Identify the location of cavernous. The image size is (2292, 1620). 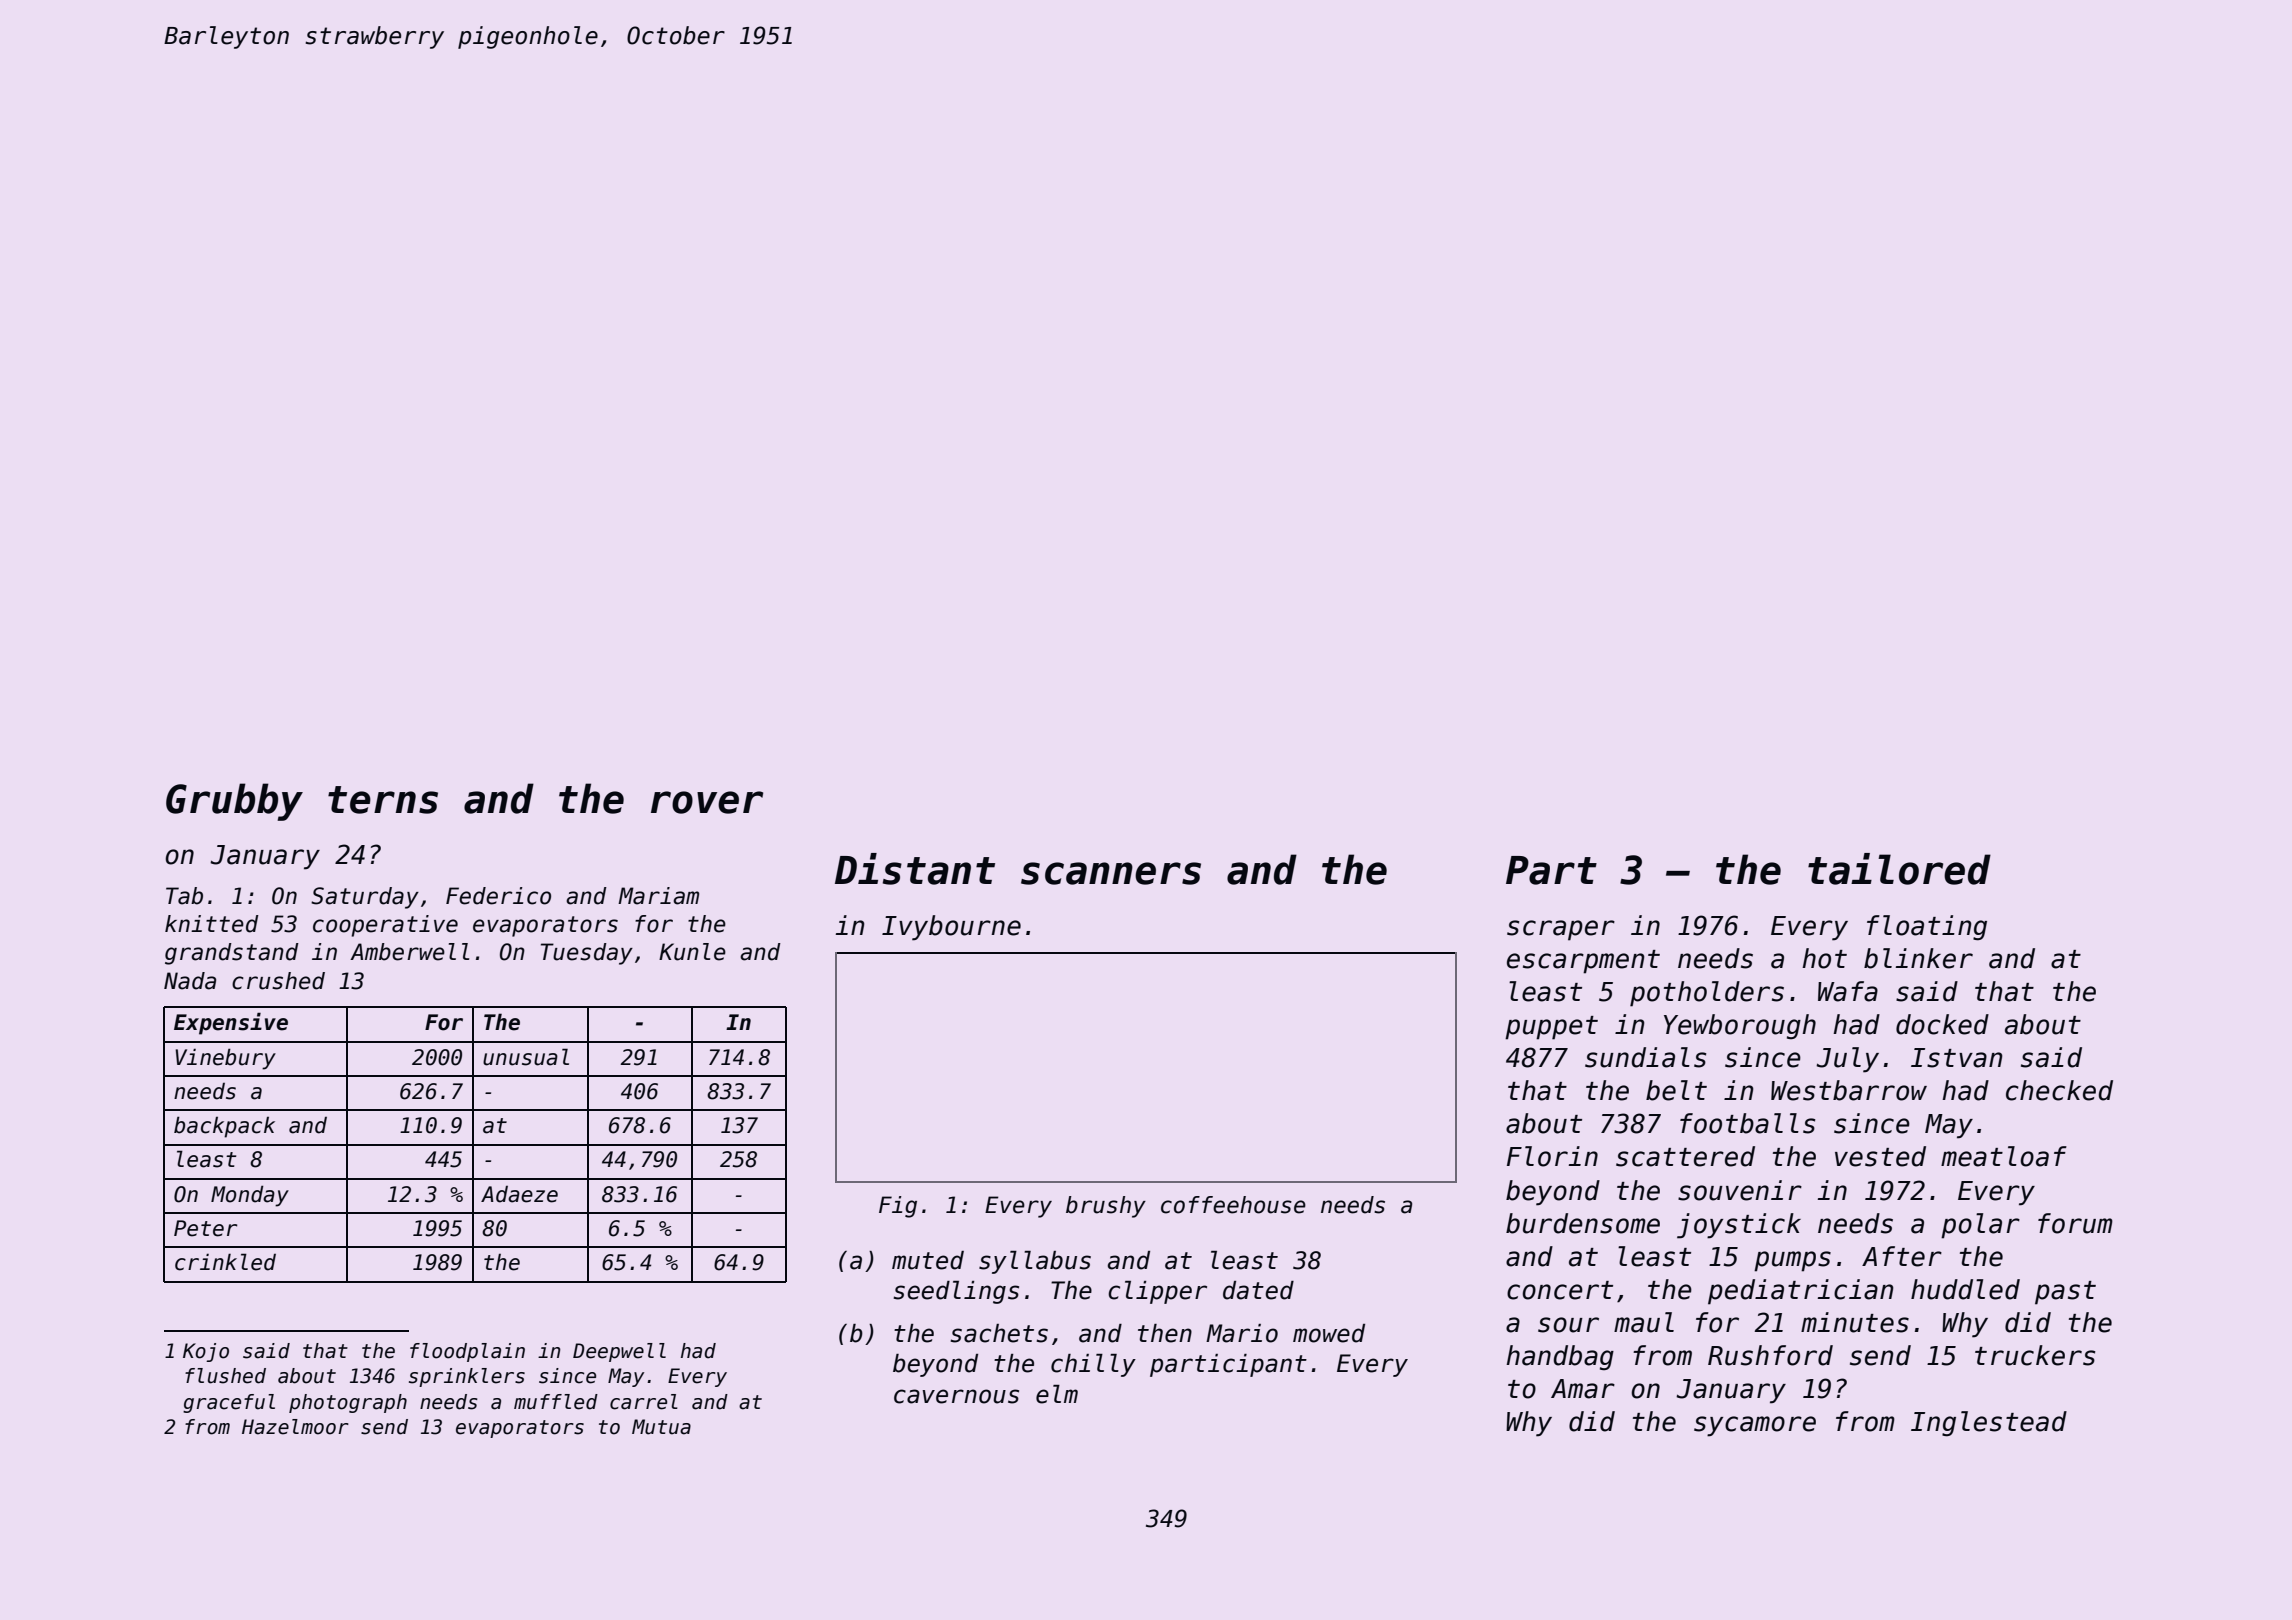
(956, 1396).
